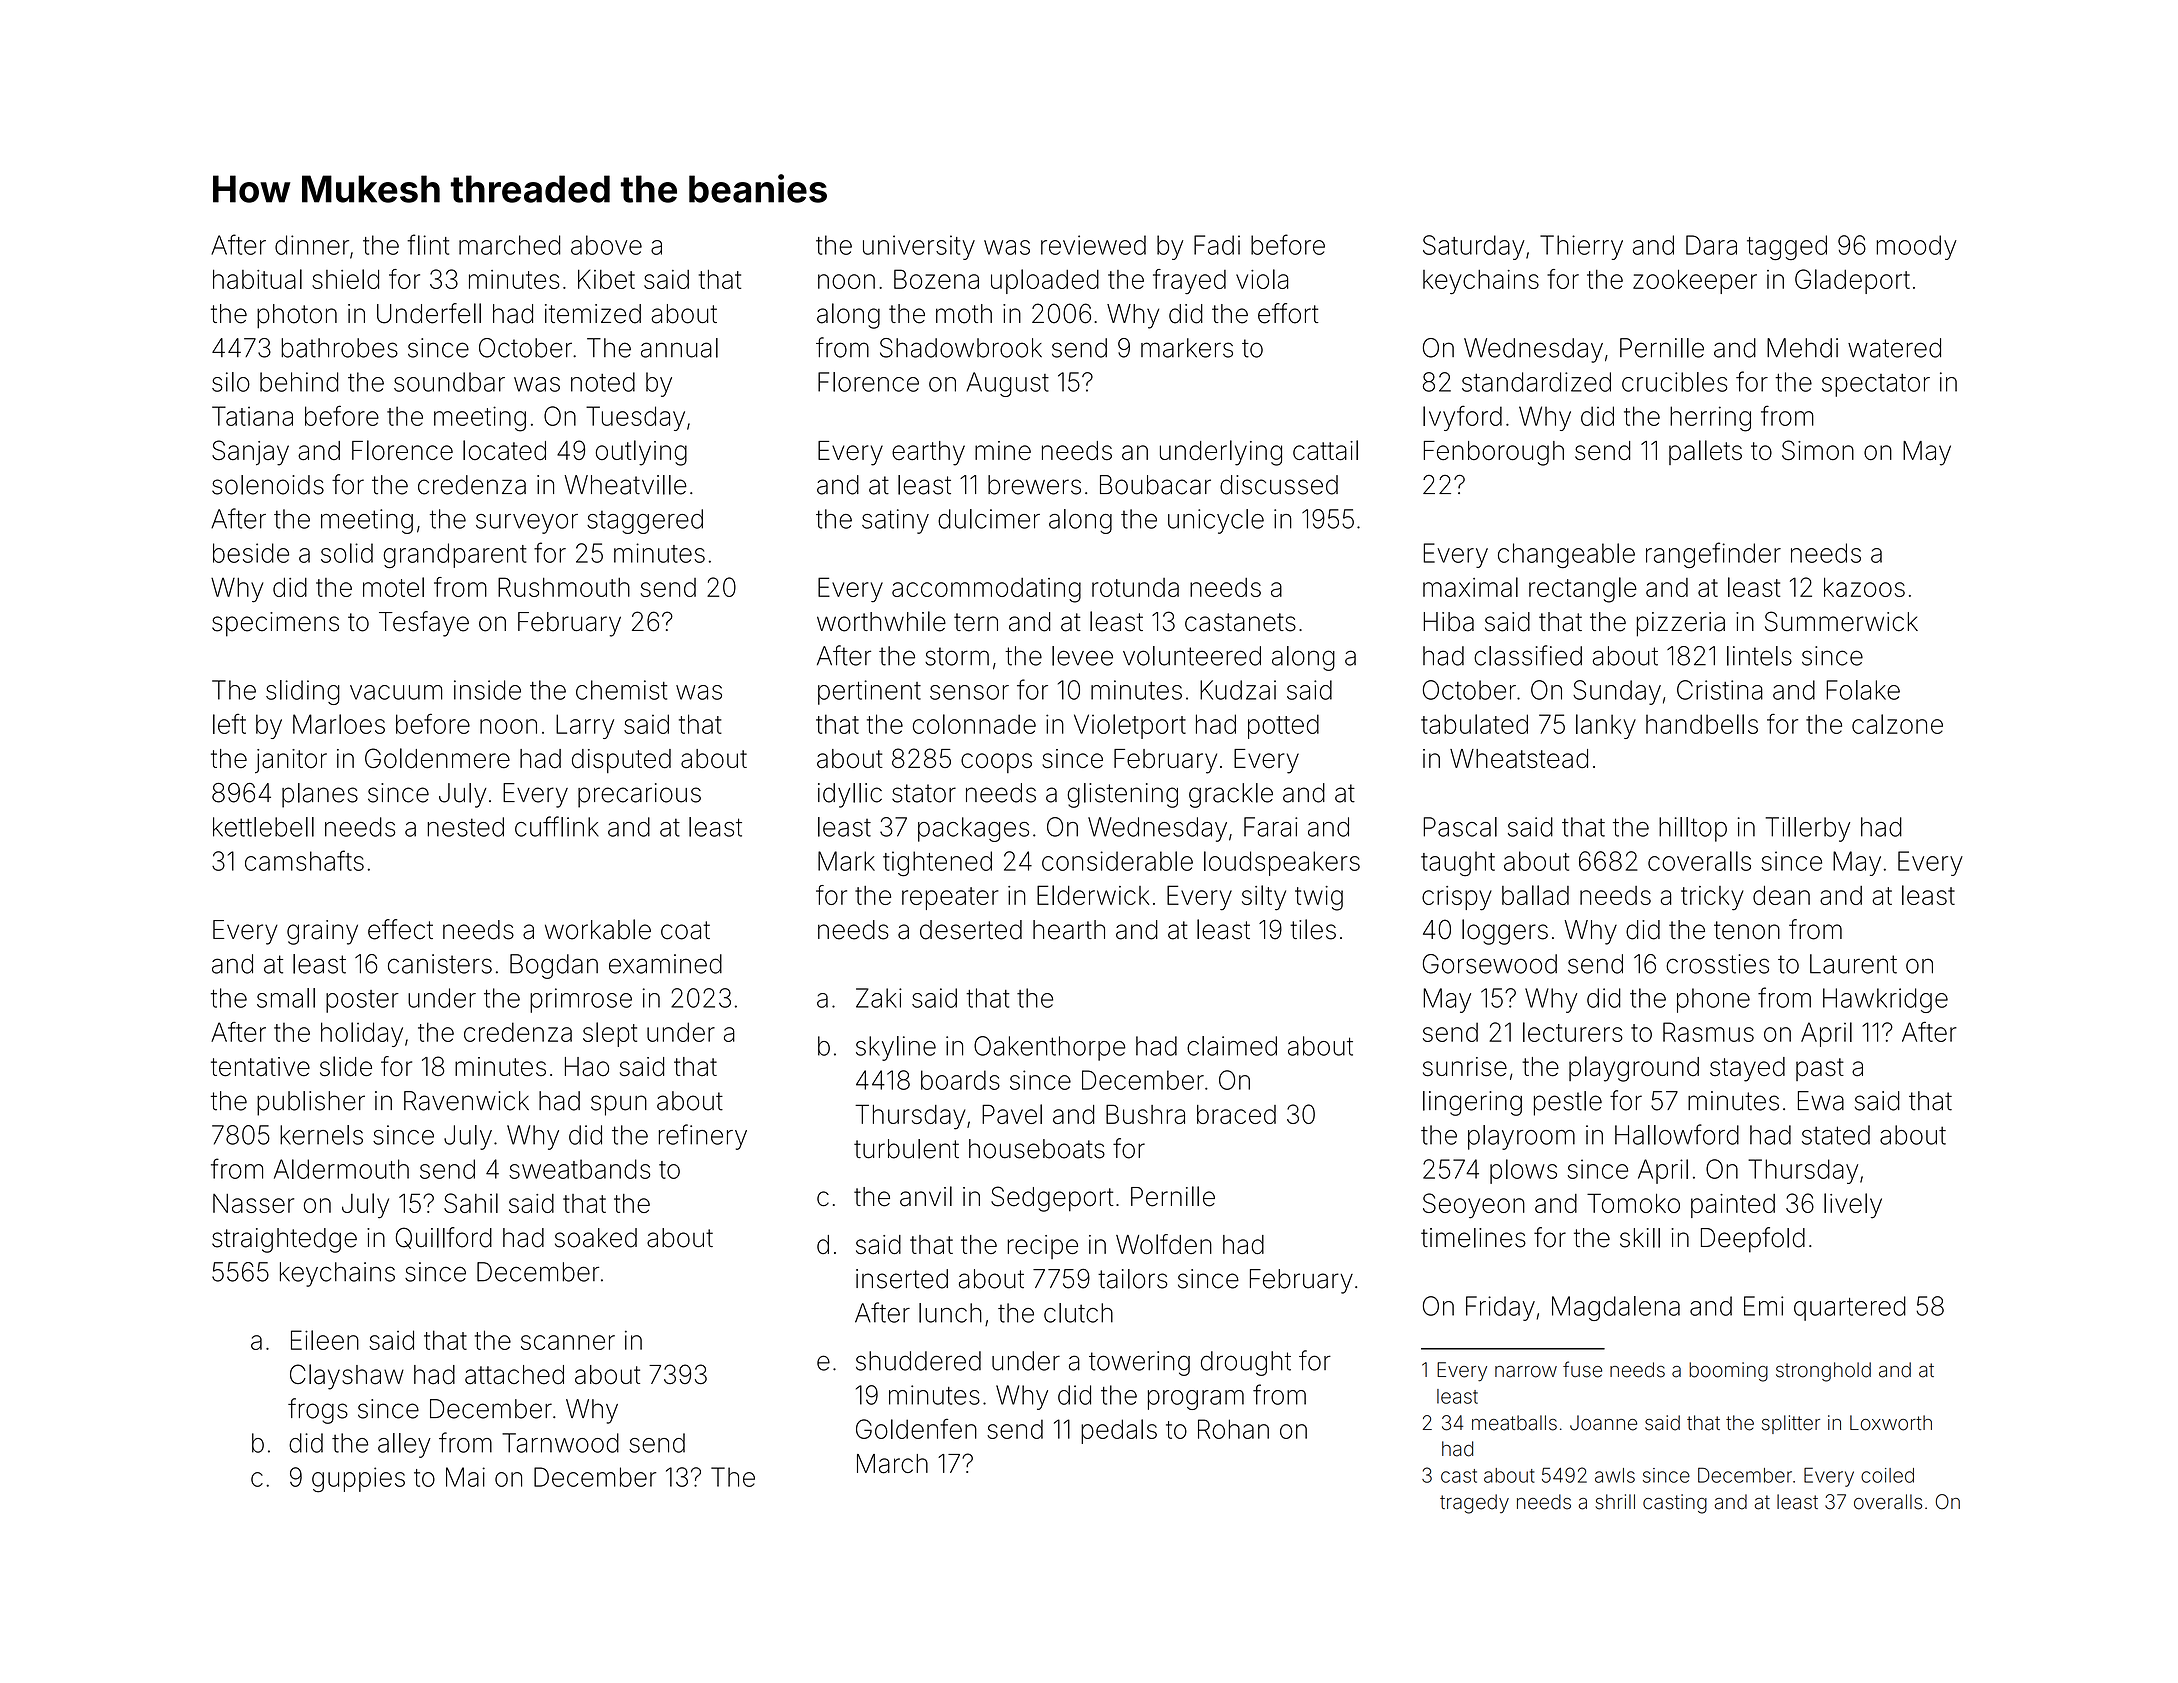 This page has height=1683, width=2178. I want to click on towering, so click(1139, 1363).
